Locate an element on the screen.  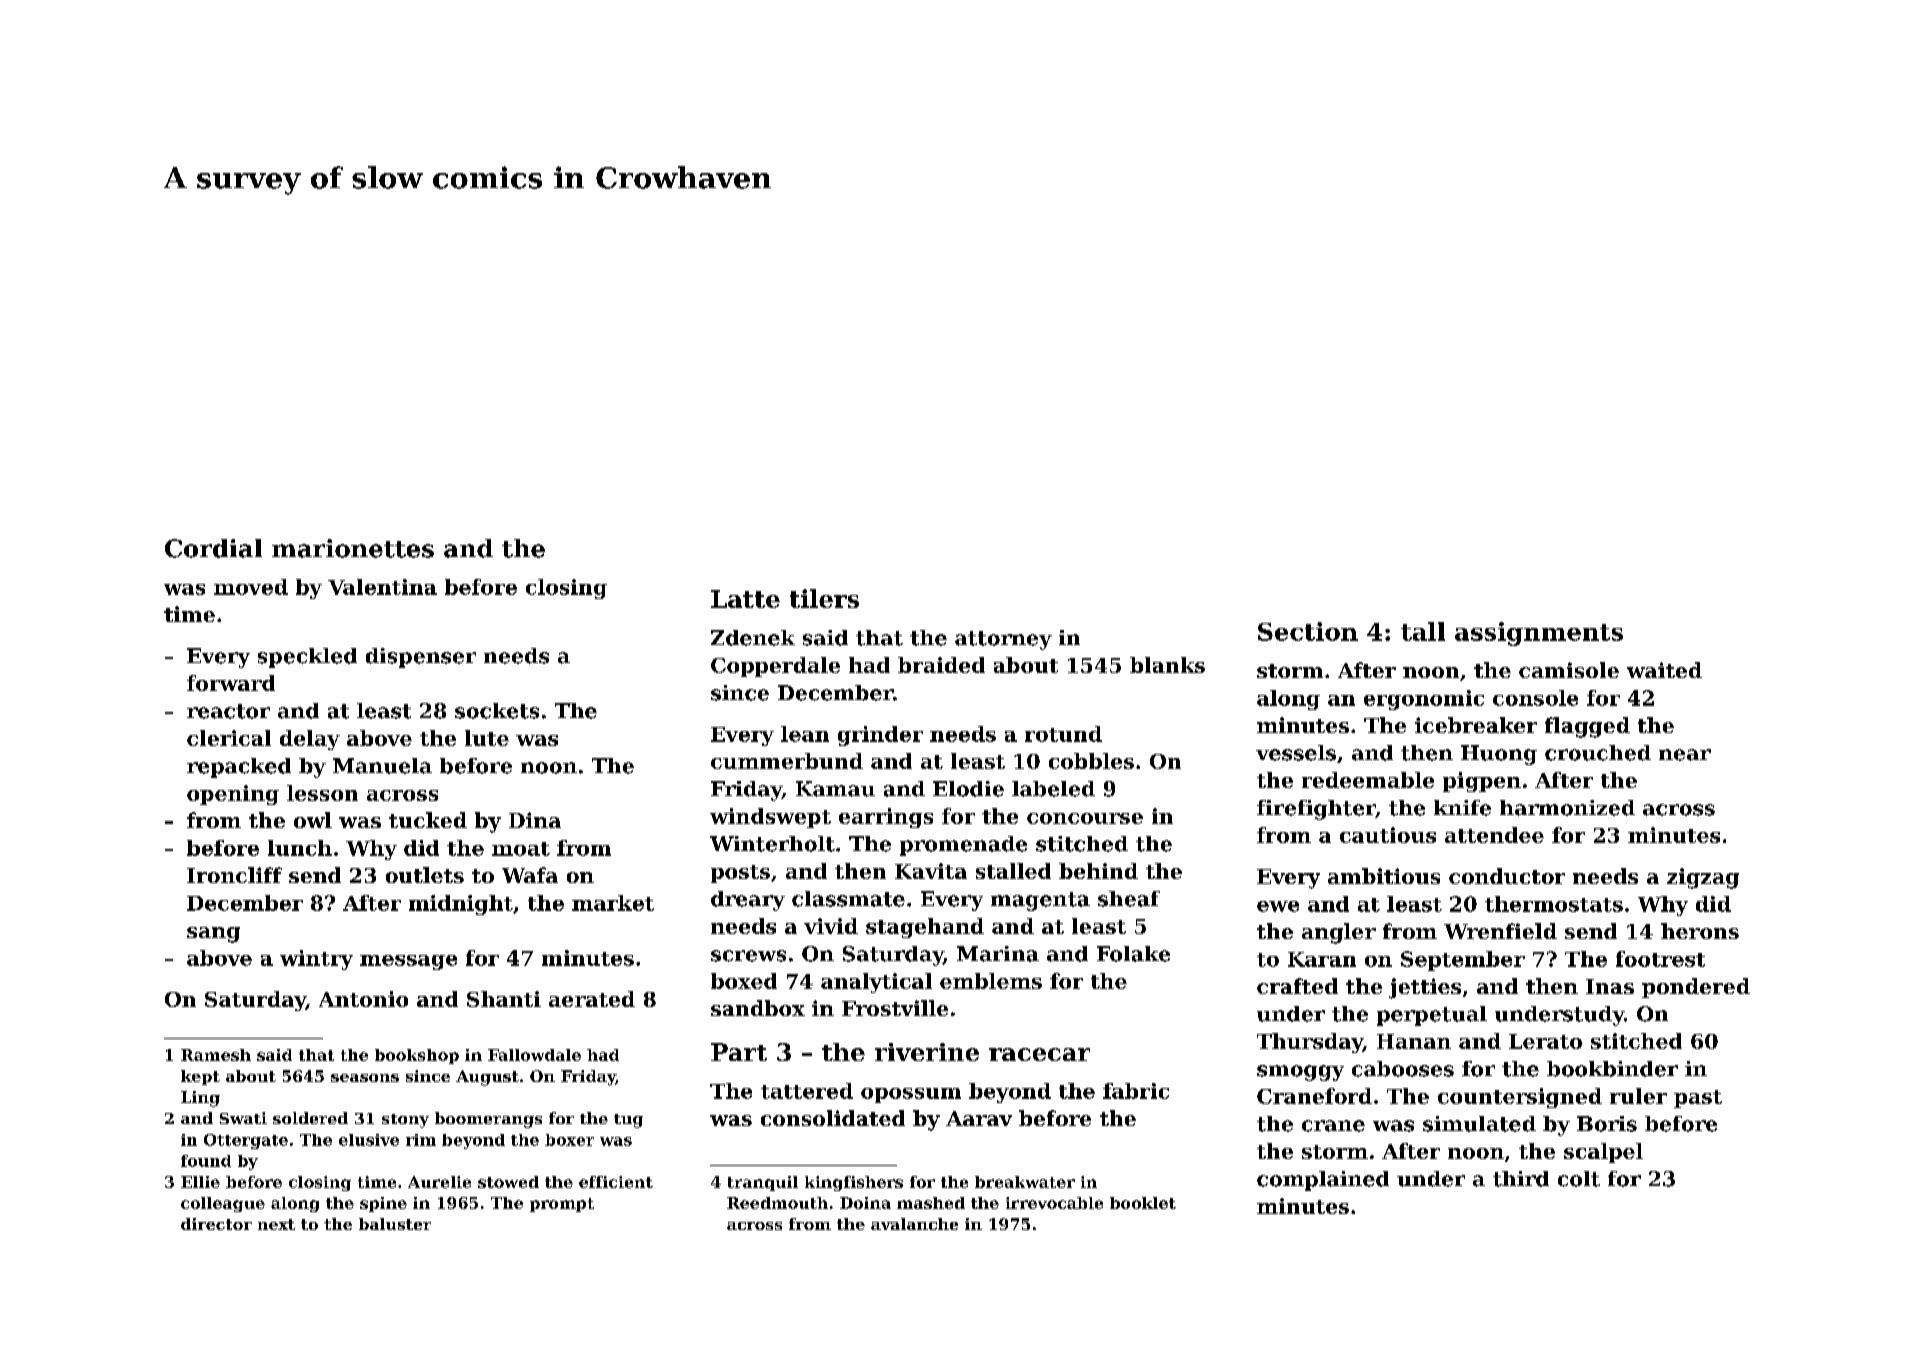
Ironcliff is located at coordinates (234, 875).
